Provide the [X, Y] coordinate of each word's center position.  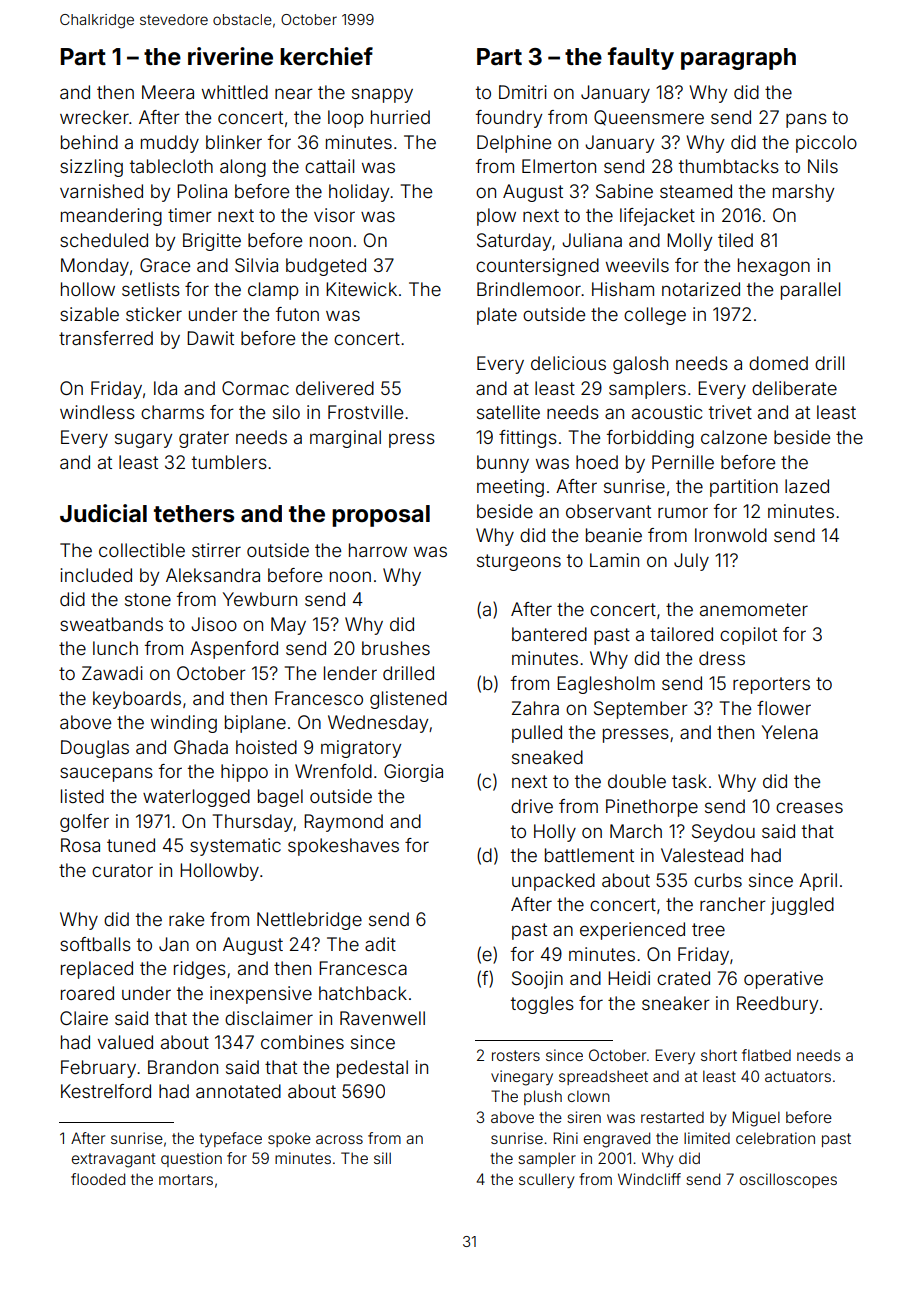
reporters [771, 685]
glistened [408, 700]
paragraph [738, 59]
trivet [730, 412]
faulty [641, 58]
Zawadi [112, 673]
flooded [98, 1179]
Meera [168, 92]
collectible [142, 550]
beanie [614, 535]
